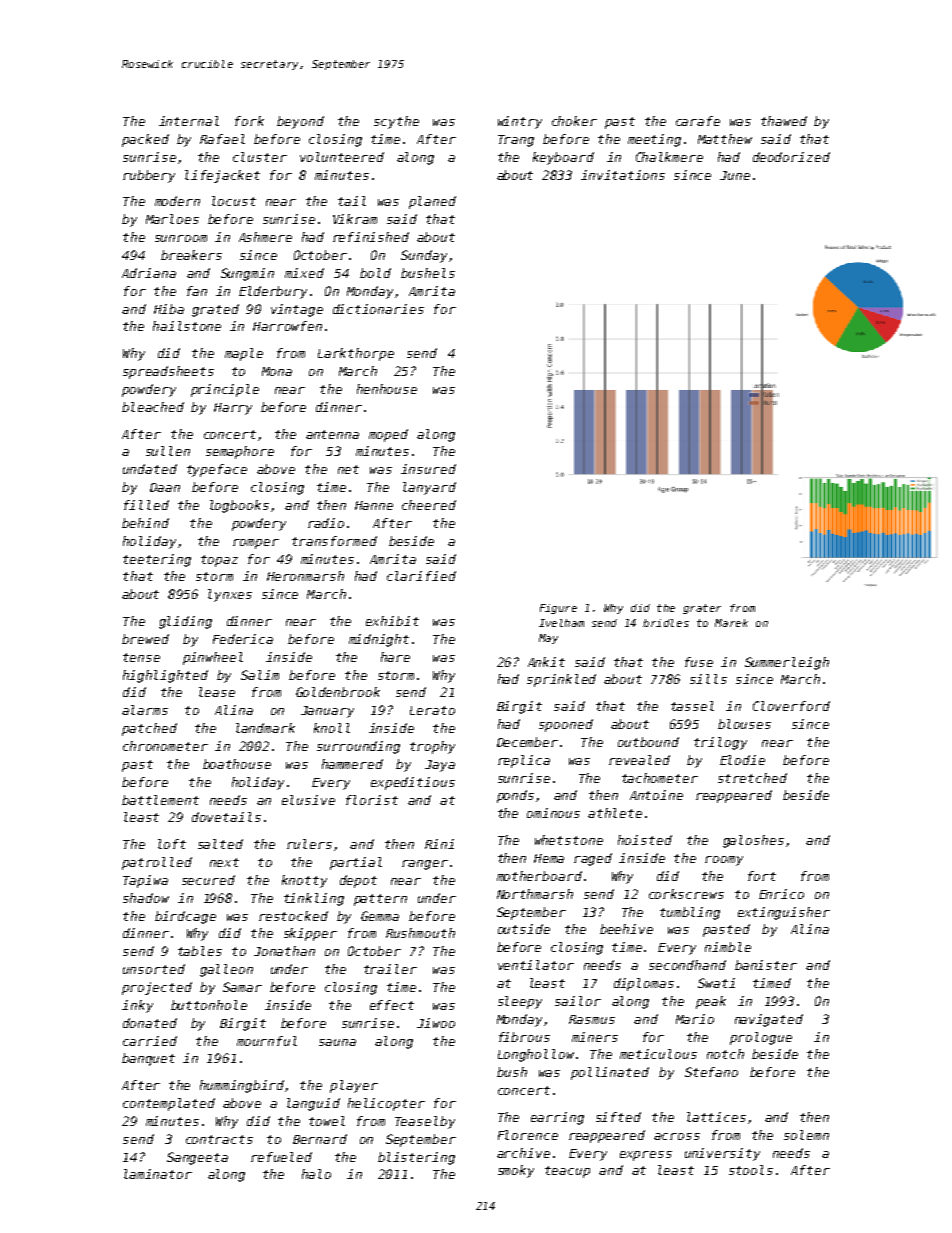 Image resolution: width=952 pixels, height=1233 pixels. I want to click on laminator, so click(158, 1174).
